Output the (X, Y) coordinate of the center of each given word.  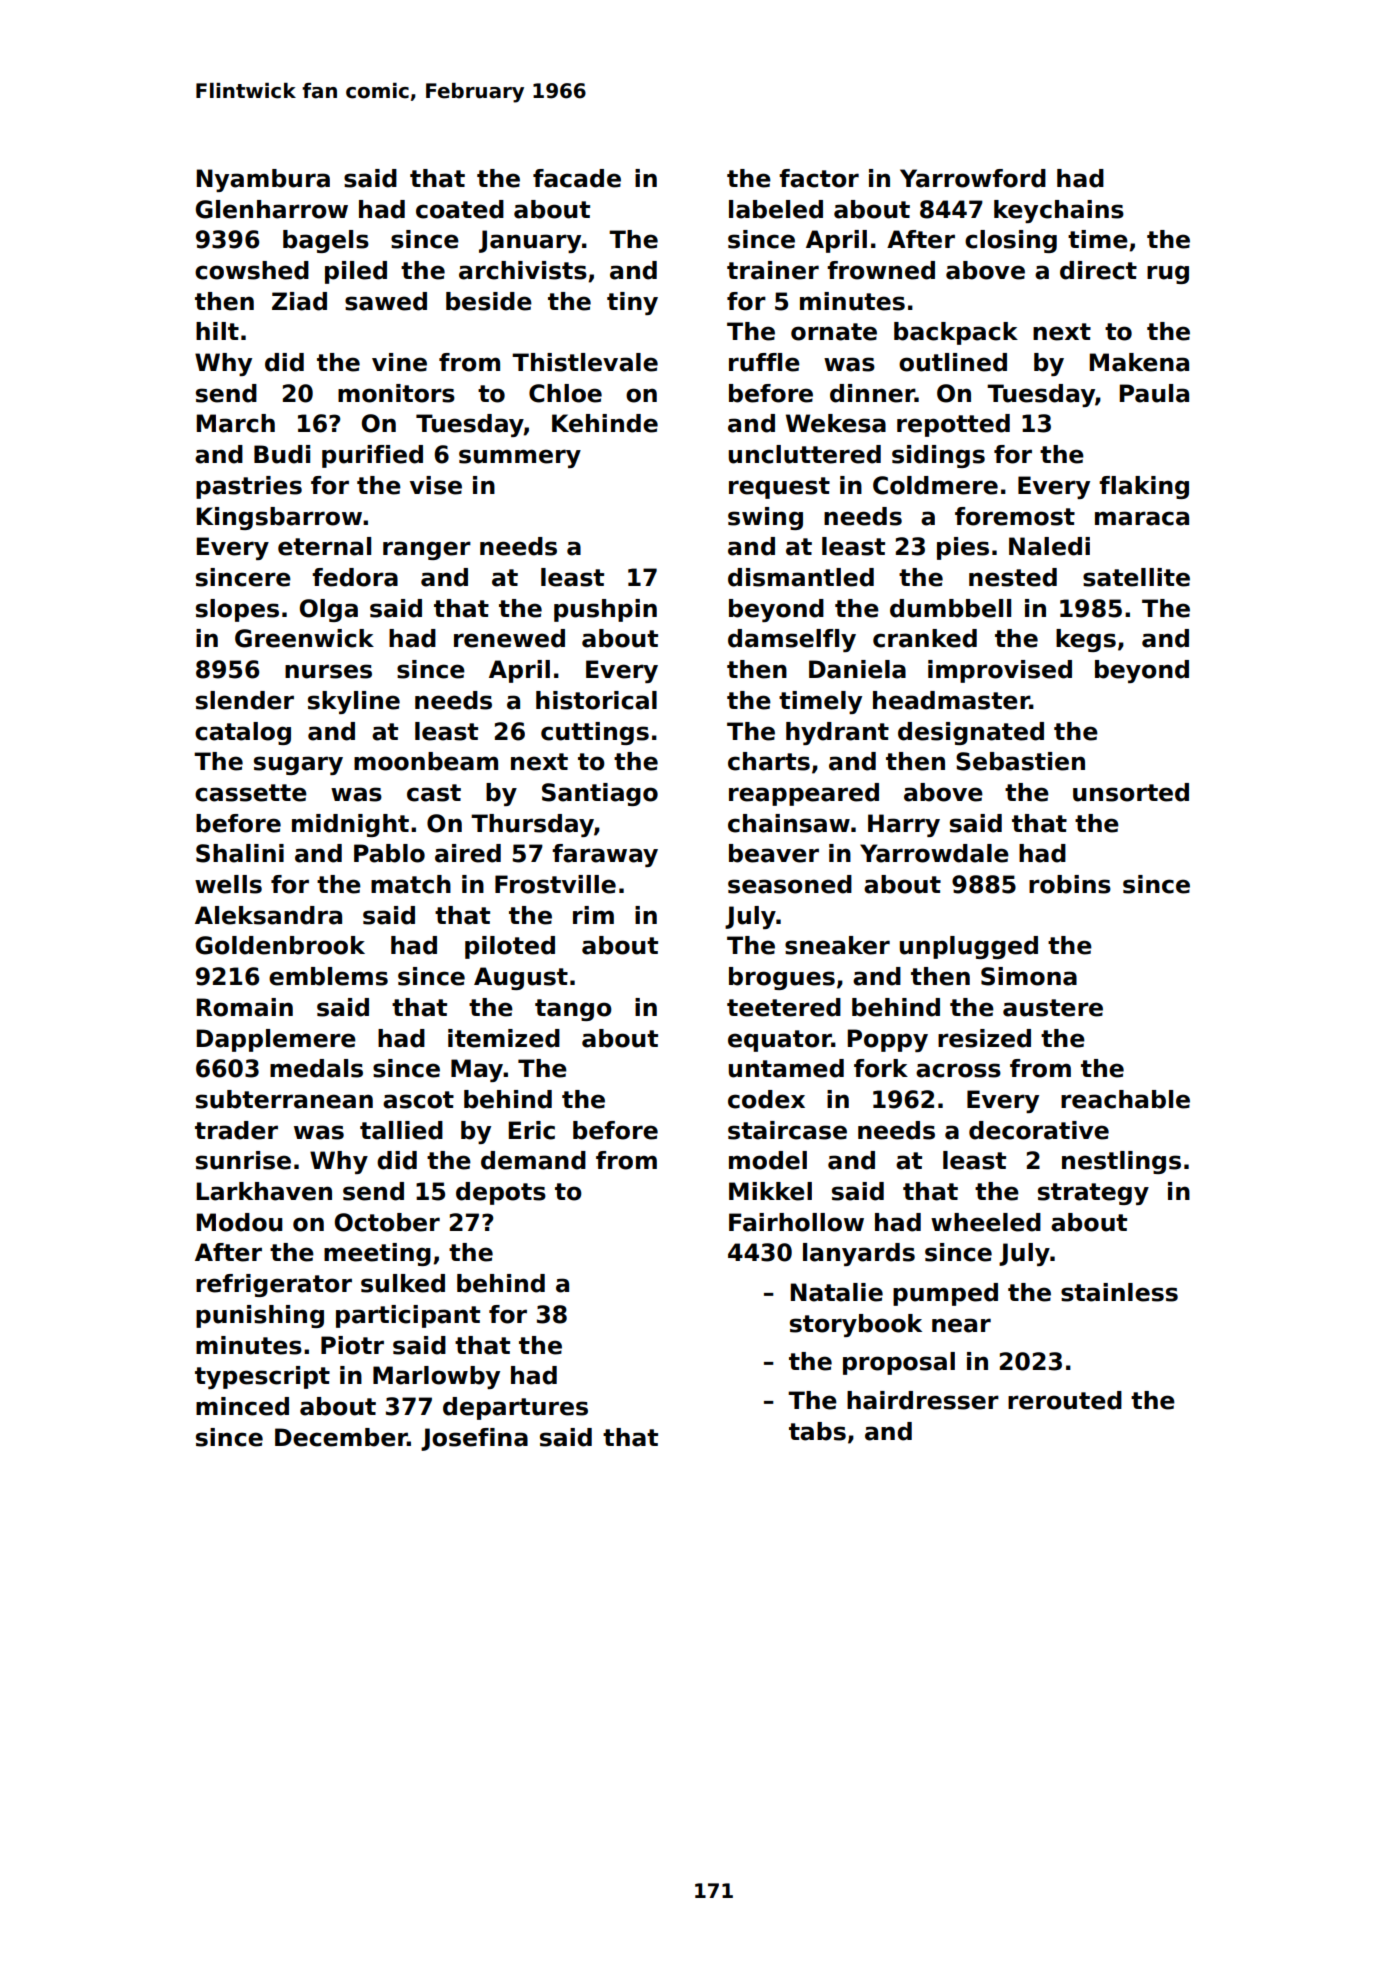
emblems (328, 976)
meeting (377, 1254)
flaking (1144, 487)
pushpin (605, 610)
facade (577, 178)
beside (489, 301)
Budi (282, 454)
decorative (1039, 1130)
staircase (787, 1130)
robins (1070, 884)
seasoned (790, 884)
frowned (881, 270)
